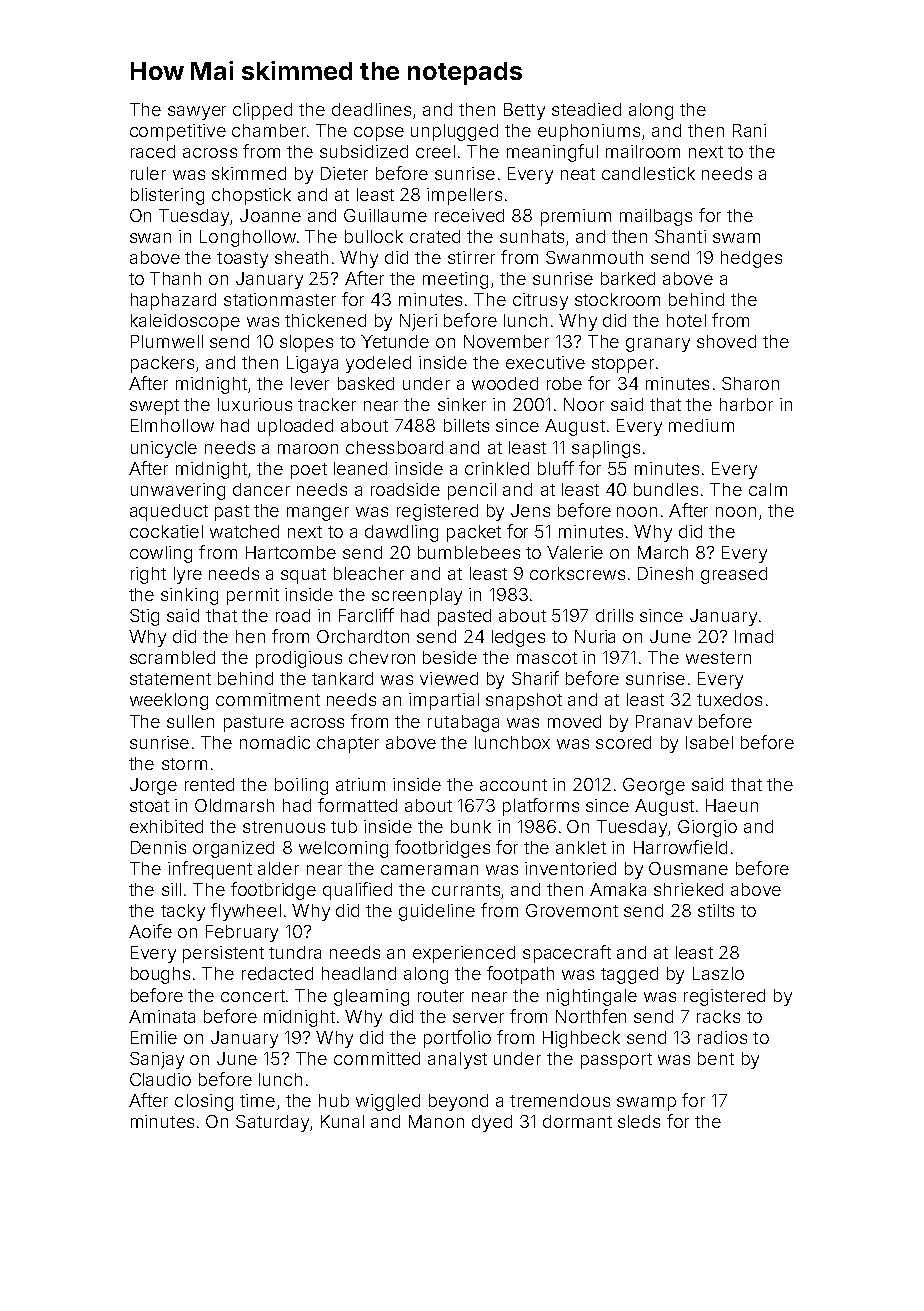 Image resolution: width=924 pixels, height=1311 pixels. I want to click on Hartcombe, so click(291, 552).
